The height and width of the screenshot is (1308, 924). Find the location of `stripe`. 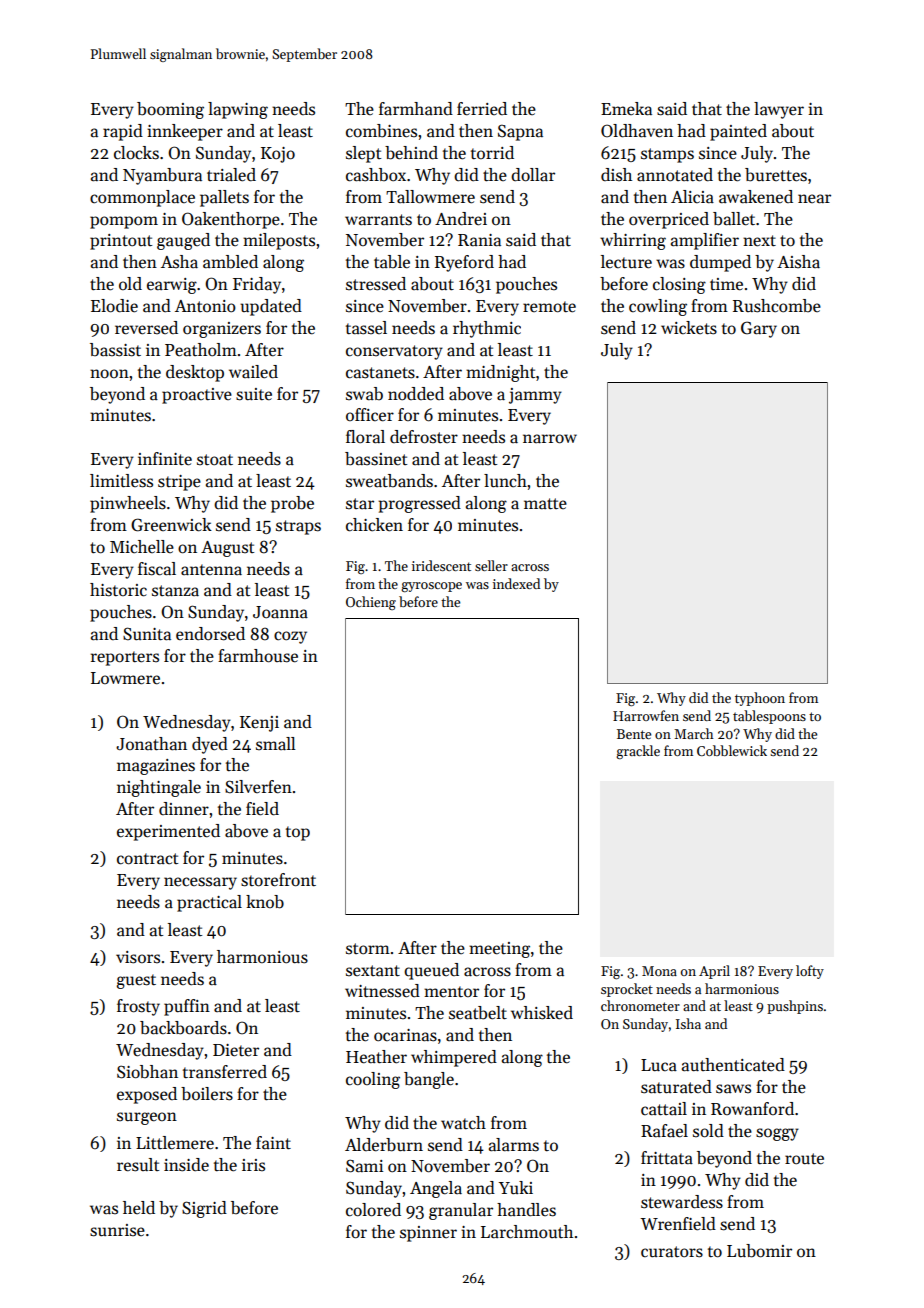

stripe is located at coordinates (179, 483).
